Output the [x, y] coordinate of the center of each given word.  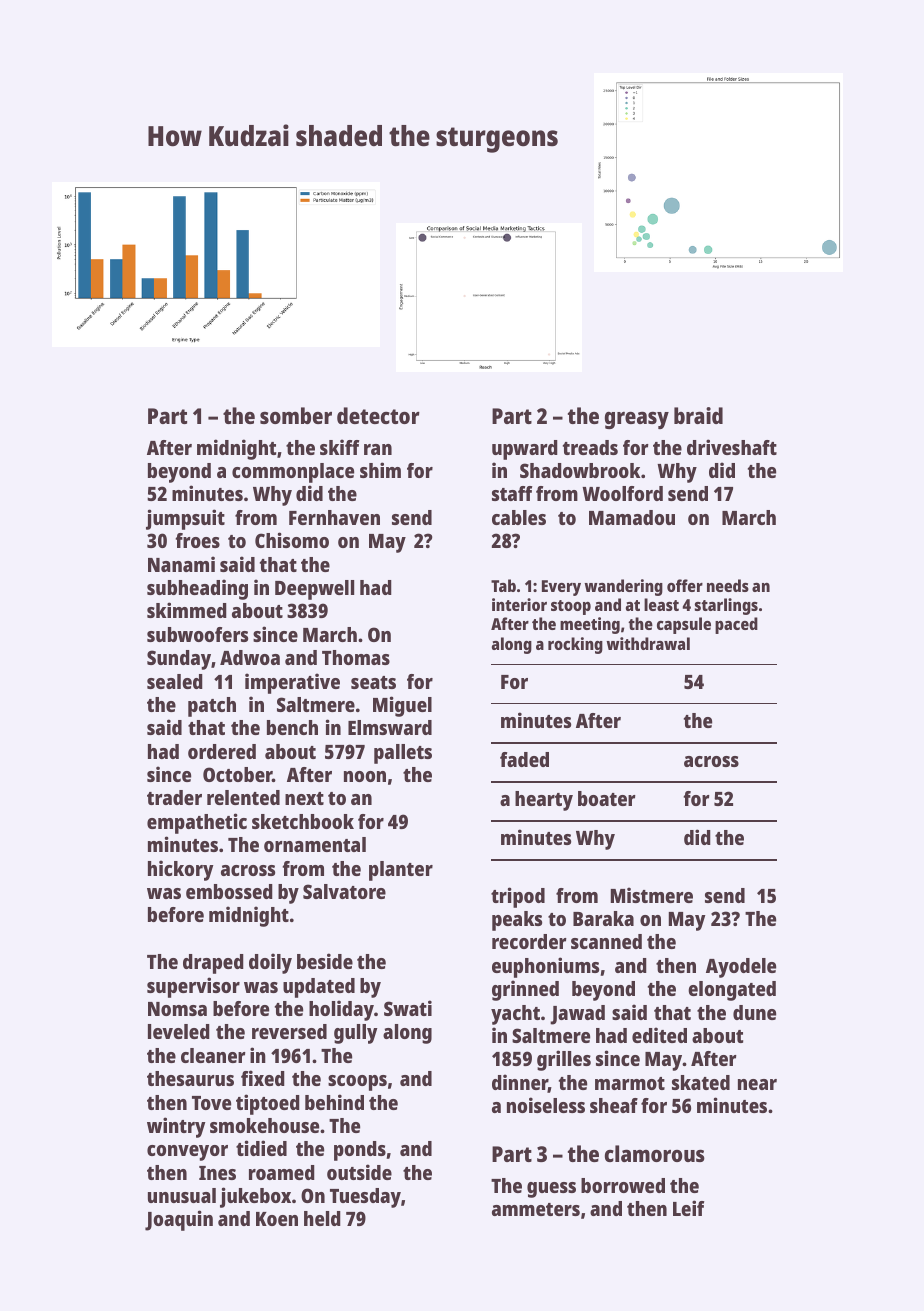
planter [401, 871]
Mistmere [652, 895]
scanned [606, 941]
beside [325, 961]
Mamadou [632, 517]
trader [174, 797]
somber [296, 415]
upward [525, 450]
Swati [408, 1008]
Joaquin [179, 1220]
